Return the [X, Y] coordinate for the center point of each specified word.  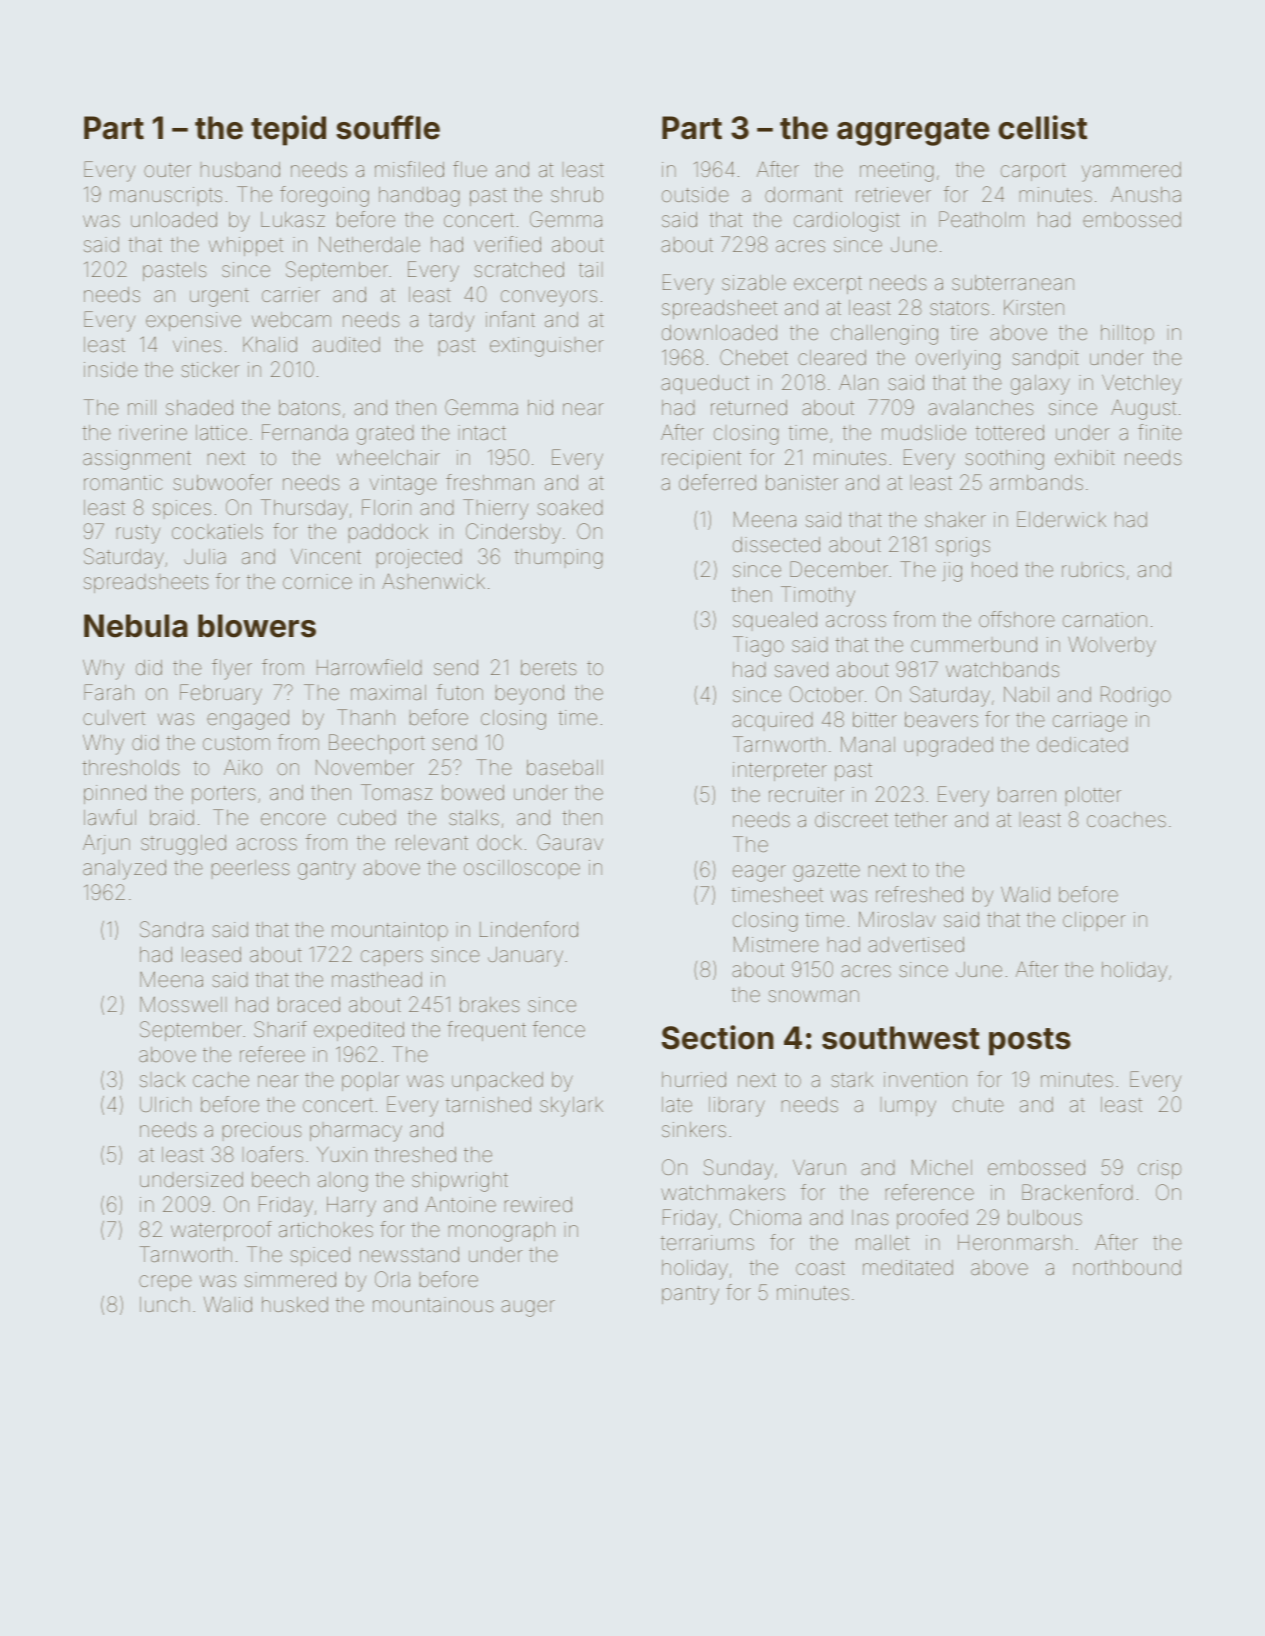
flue [470, 169]
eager [759, 873]
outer [167, 170]
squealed [775, 621]
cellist [1042, 127]
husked [295, 1304]
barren [1027, 794]
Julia [205, 556]
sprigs [963, 547]
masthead [377, 979]
